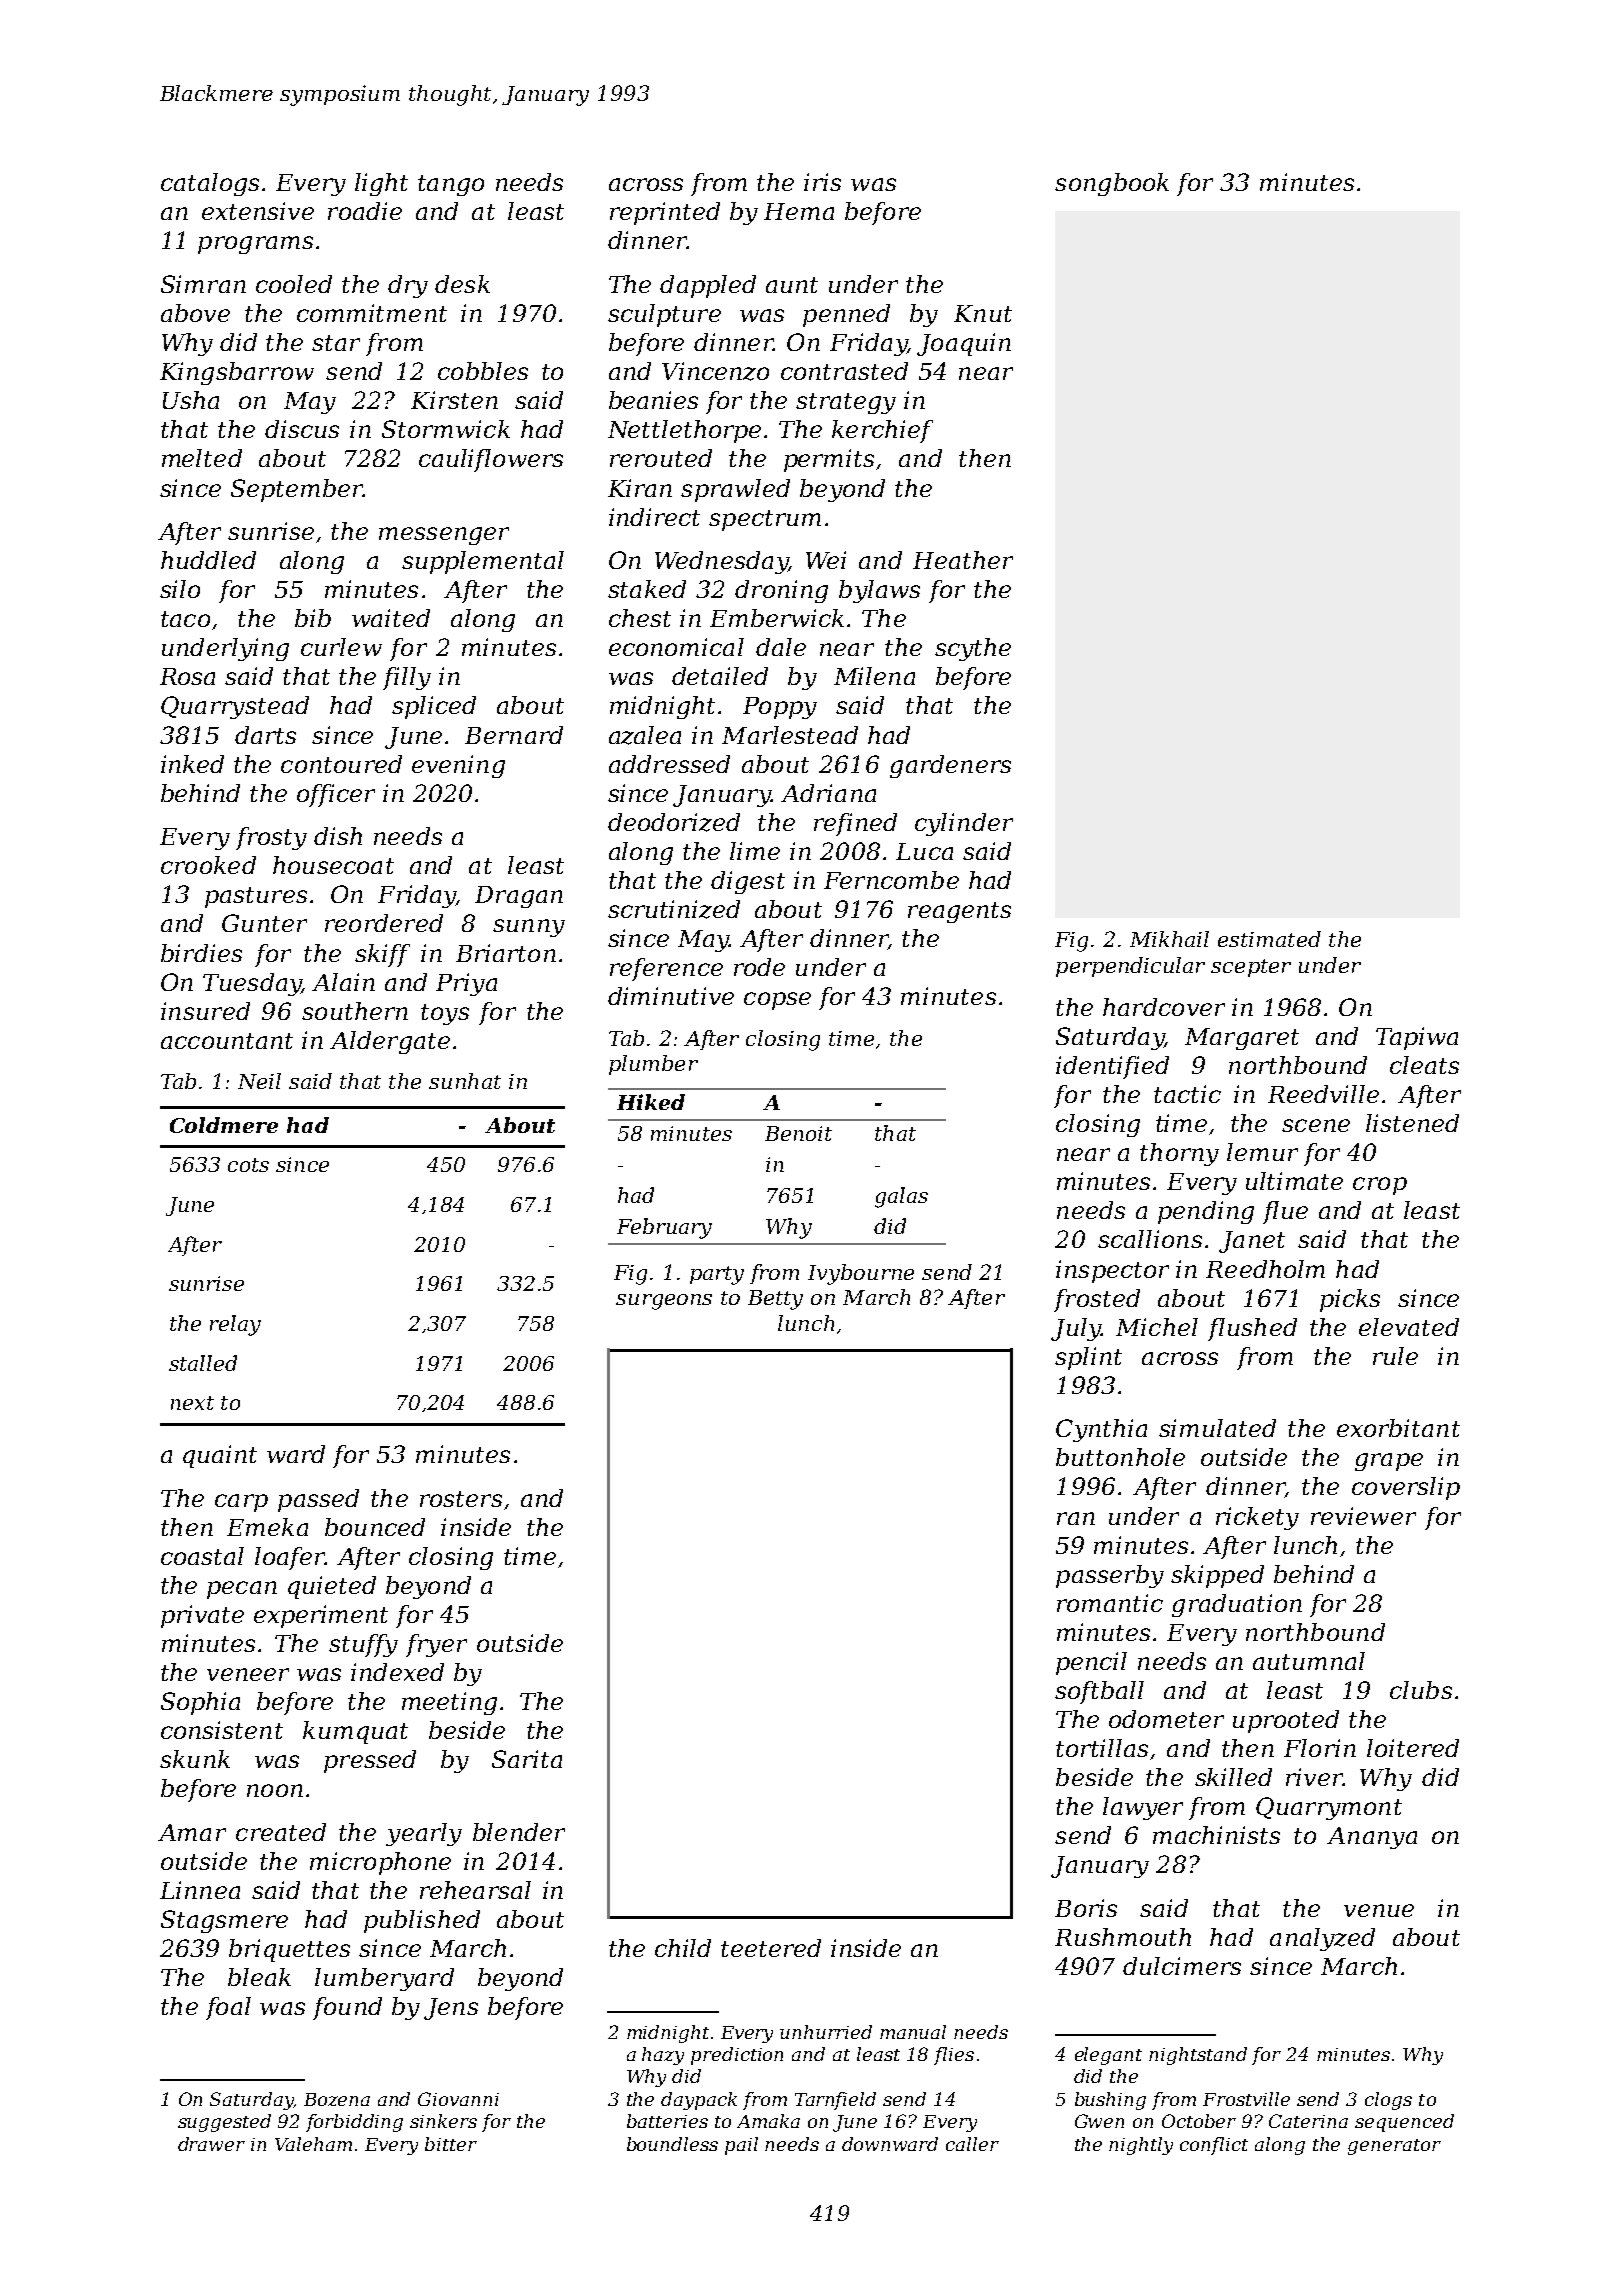 The height and width of the image is (2292, 1620). I want to click on light, so click(381, 184).
